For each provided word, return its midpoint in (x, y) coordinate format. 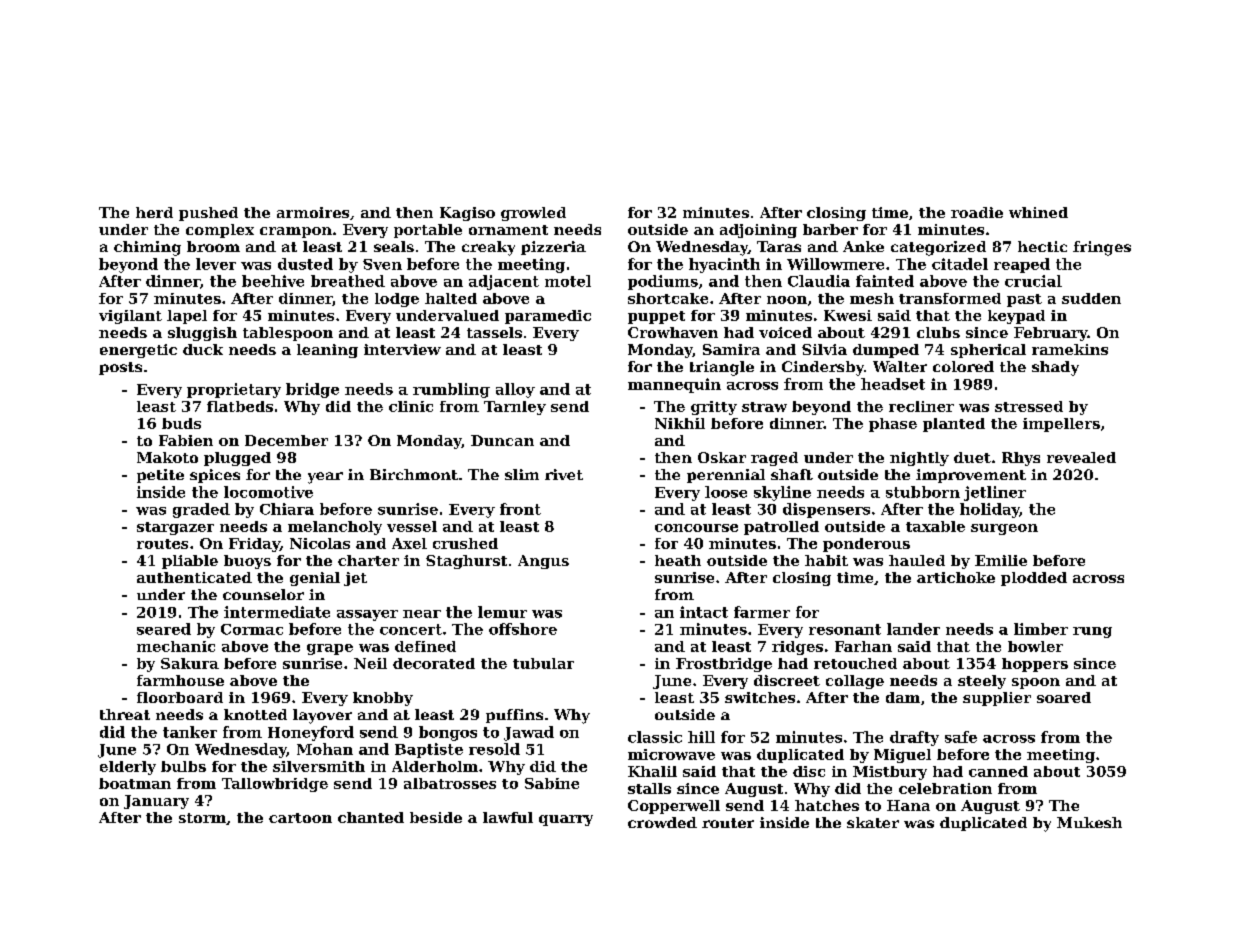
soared (1064, 697)
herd (154, 212)
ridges (797, 648)
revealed (1081, 457)
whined (1038, 212)
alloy (515, 390)
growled (533, 214)
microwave (671, 754)
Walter (900, 366)
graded (201, 510)
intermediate (277, 612)
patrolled (781, 528)
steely (982, 682)
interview (402, 349)
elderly (128, 768)
